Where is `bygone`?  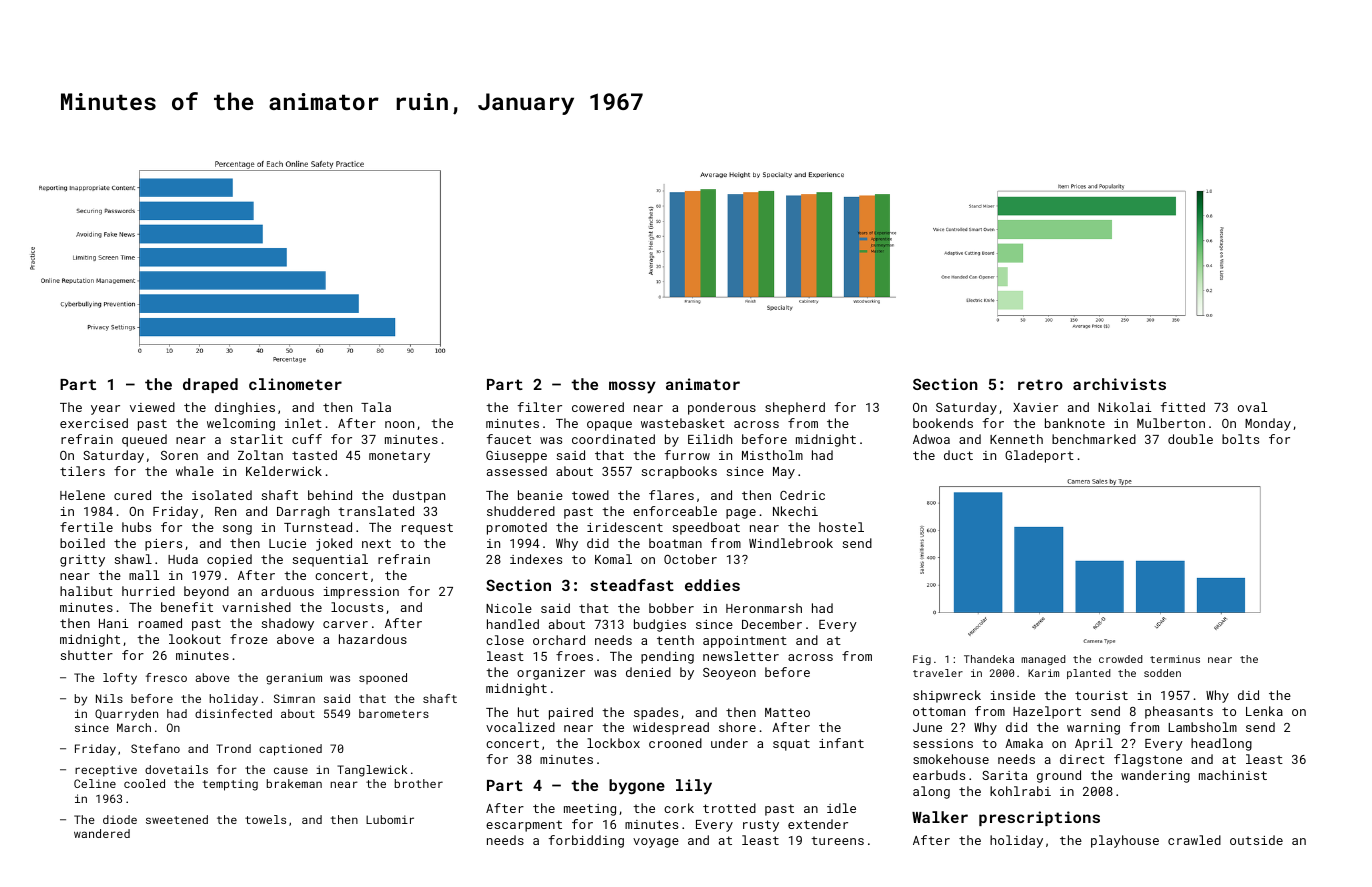 bygone is located at coordinates (637, 787).
